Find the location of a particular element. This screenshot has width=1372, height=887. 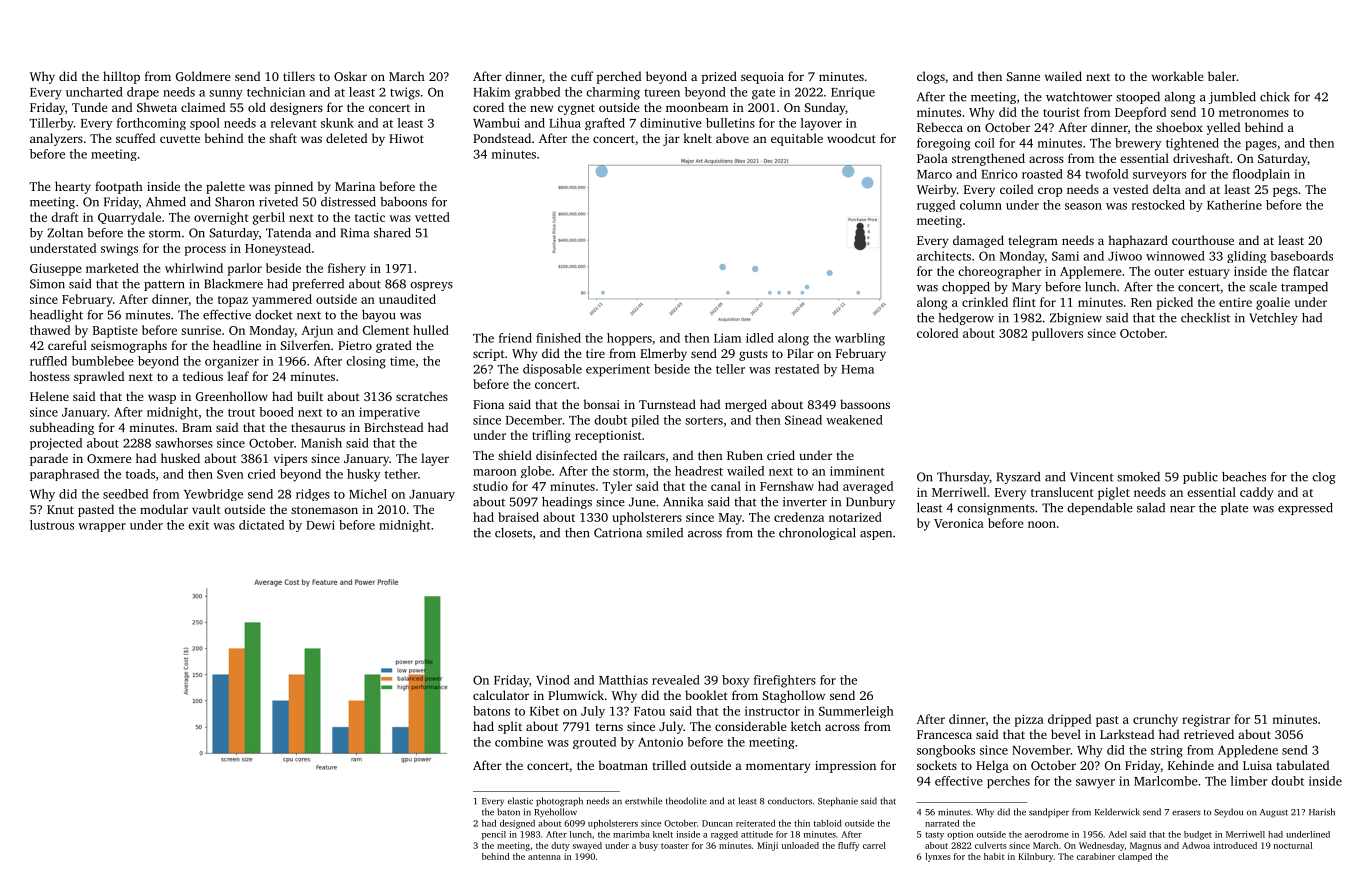

Turnstead is located at coordinates (667, 404).
